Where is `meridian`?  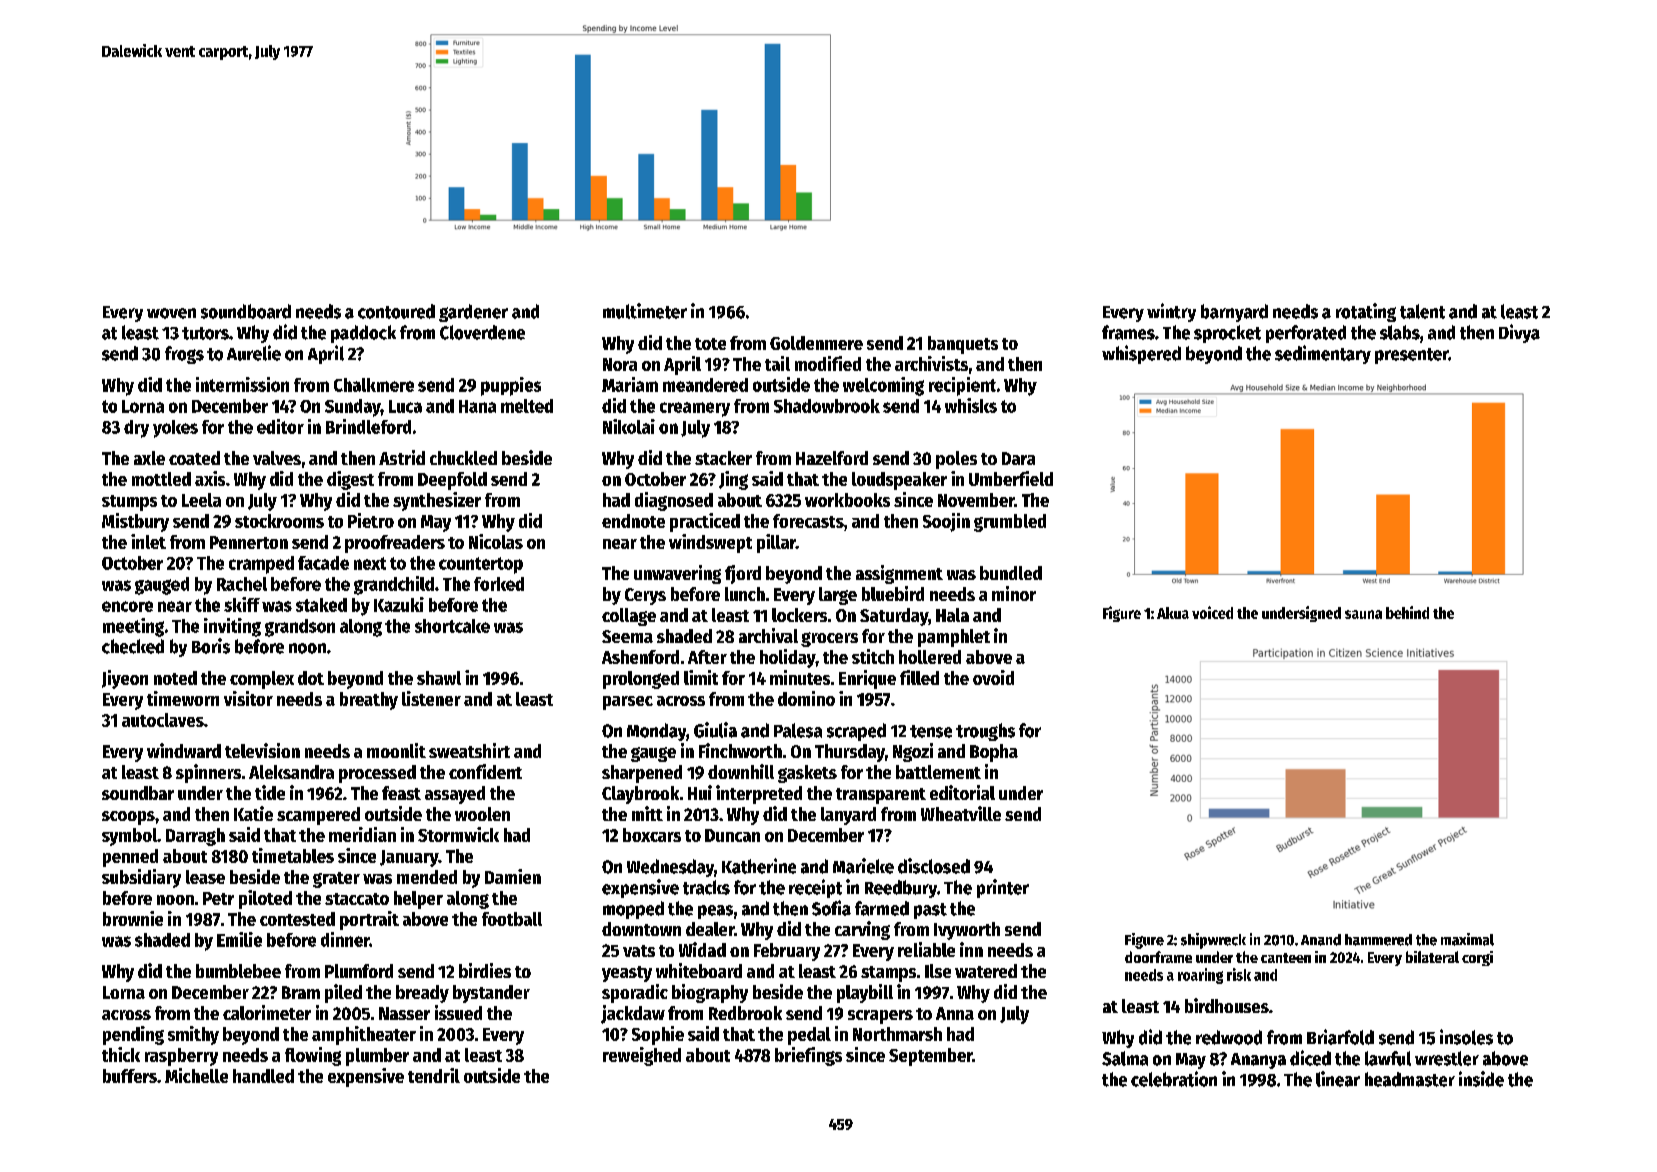
meridian is located at coordinates (362, 834).
